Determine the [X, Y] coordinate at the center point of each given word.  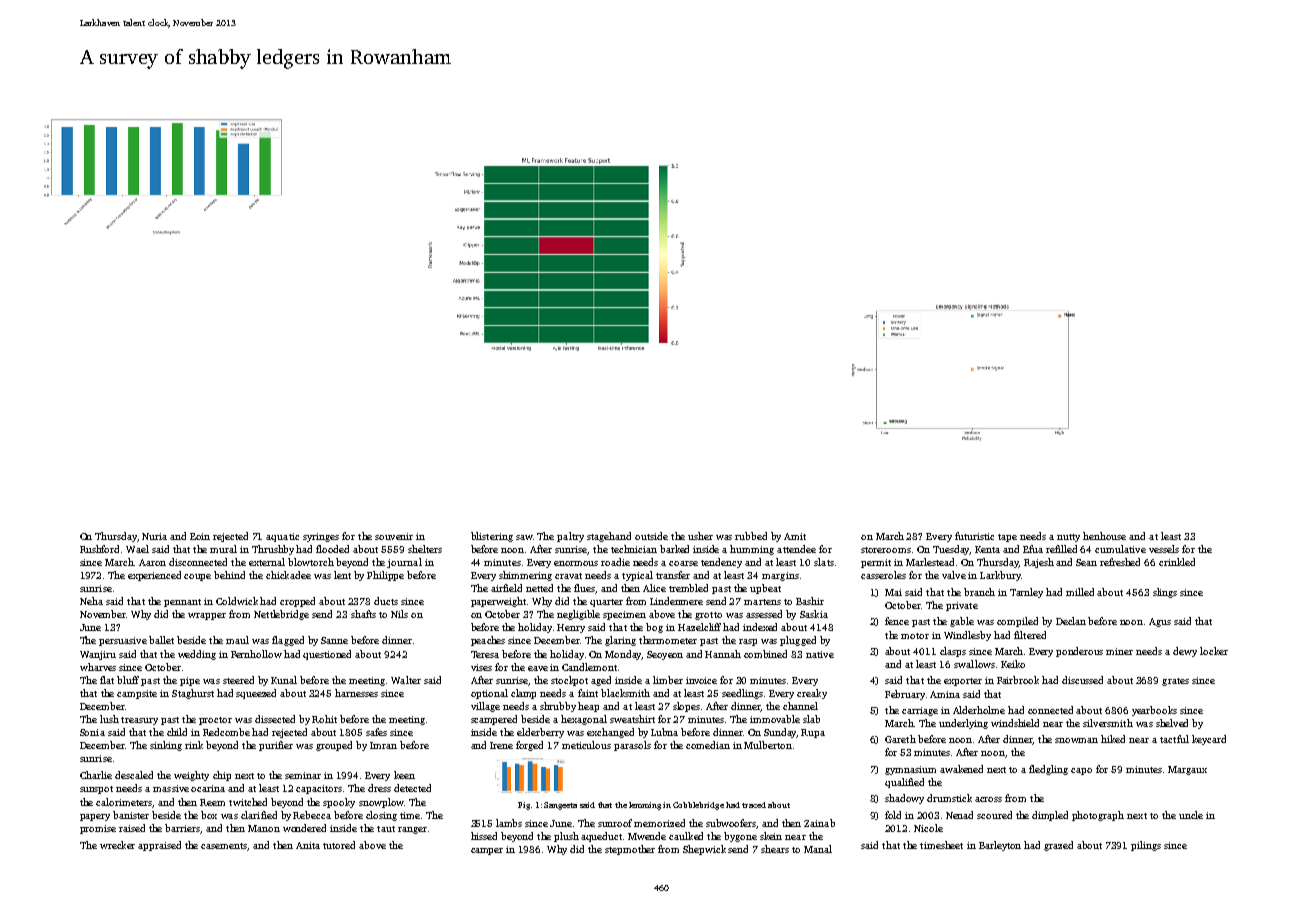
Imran [383, 745]
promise [98, 829]
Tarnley [1026, 593]
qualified [904, 783]
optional [489, 694]
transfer [673, 575]
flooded [332, 549]
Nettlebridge [281, 615]
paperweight [498, 602]
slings [1165, 593]
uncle [1191, 815]
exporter [963, 682]
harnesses [356, 693]
